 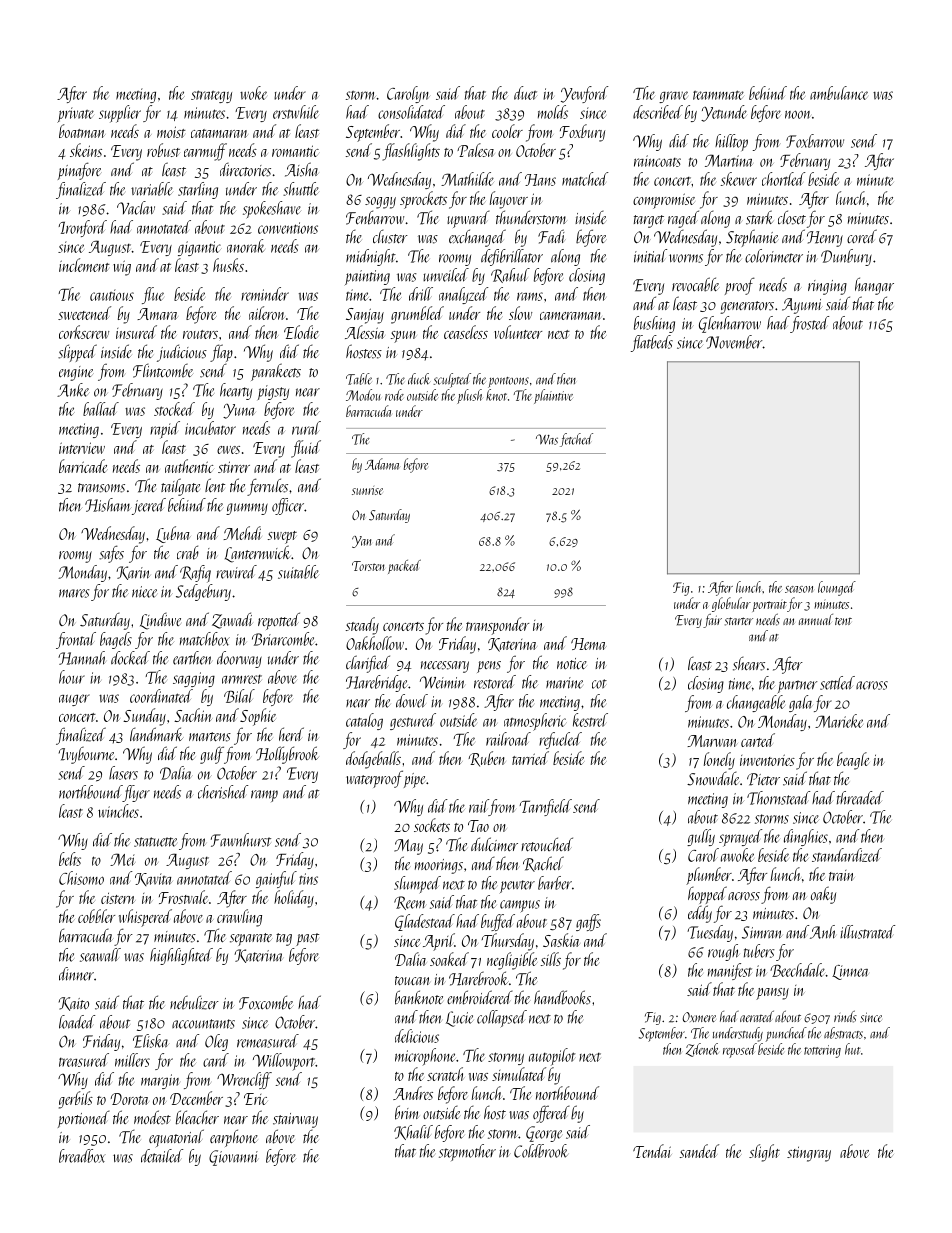 What do you see at coordinates (84, 313) in the image?
I see `sweetened` at bounding box center [84, 313].
